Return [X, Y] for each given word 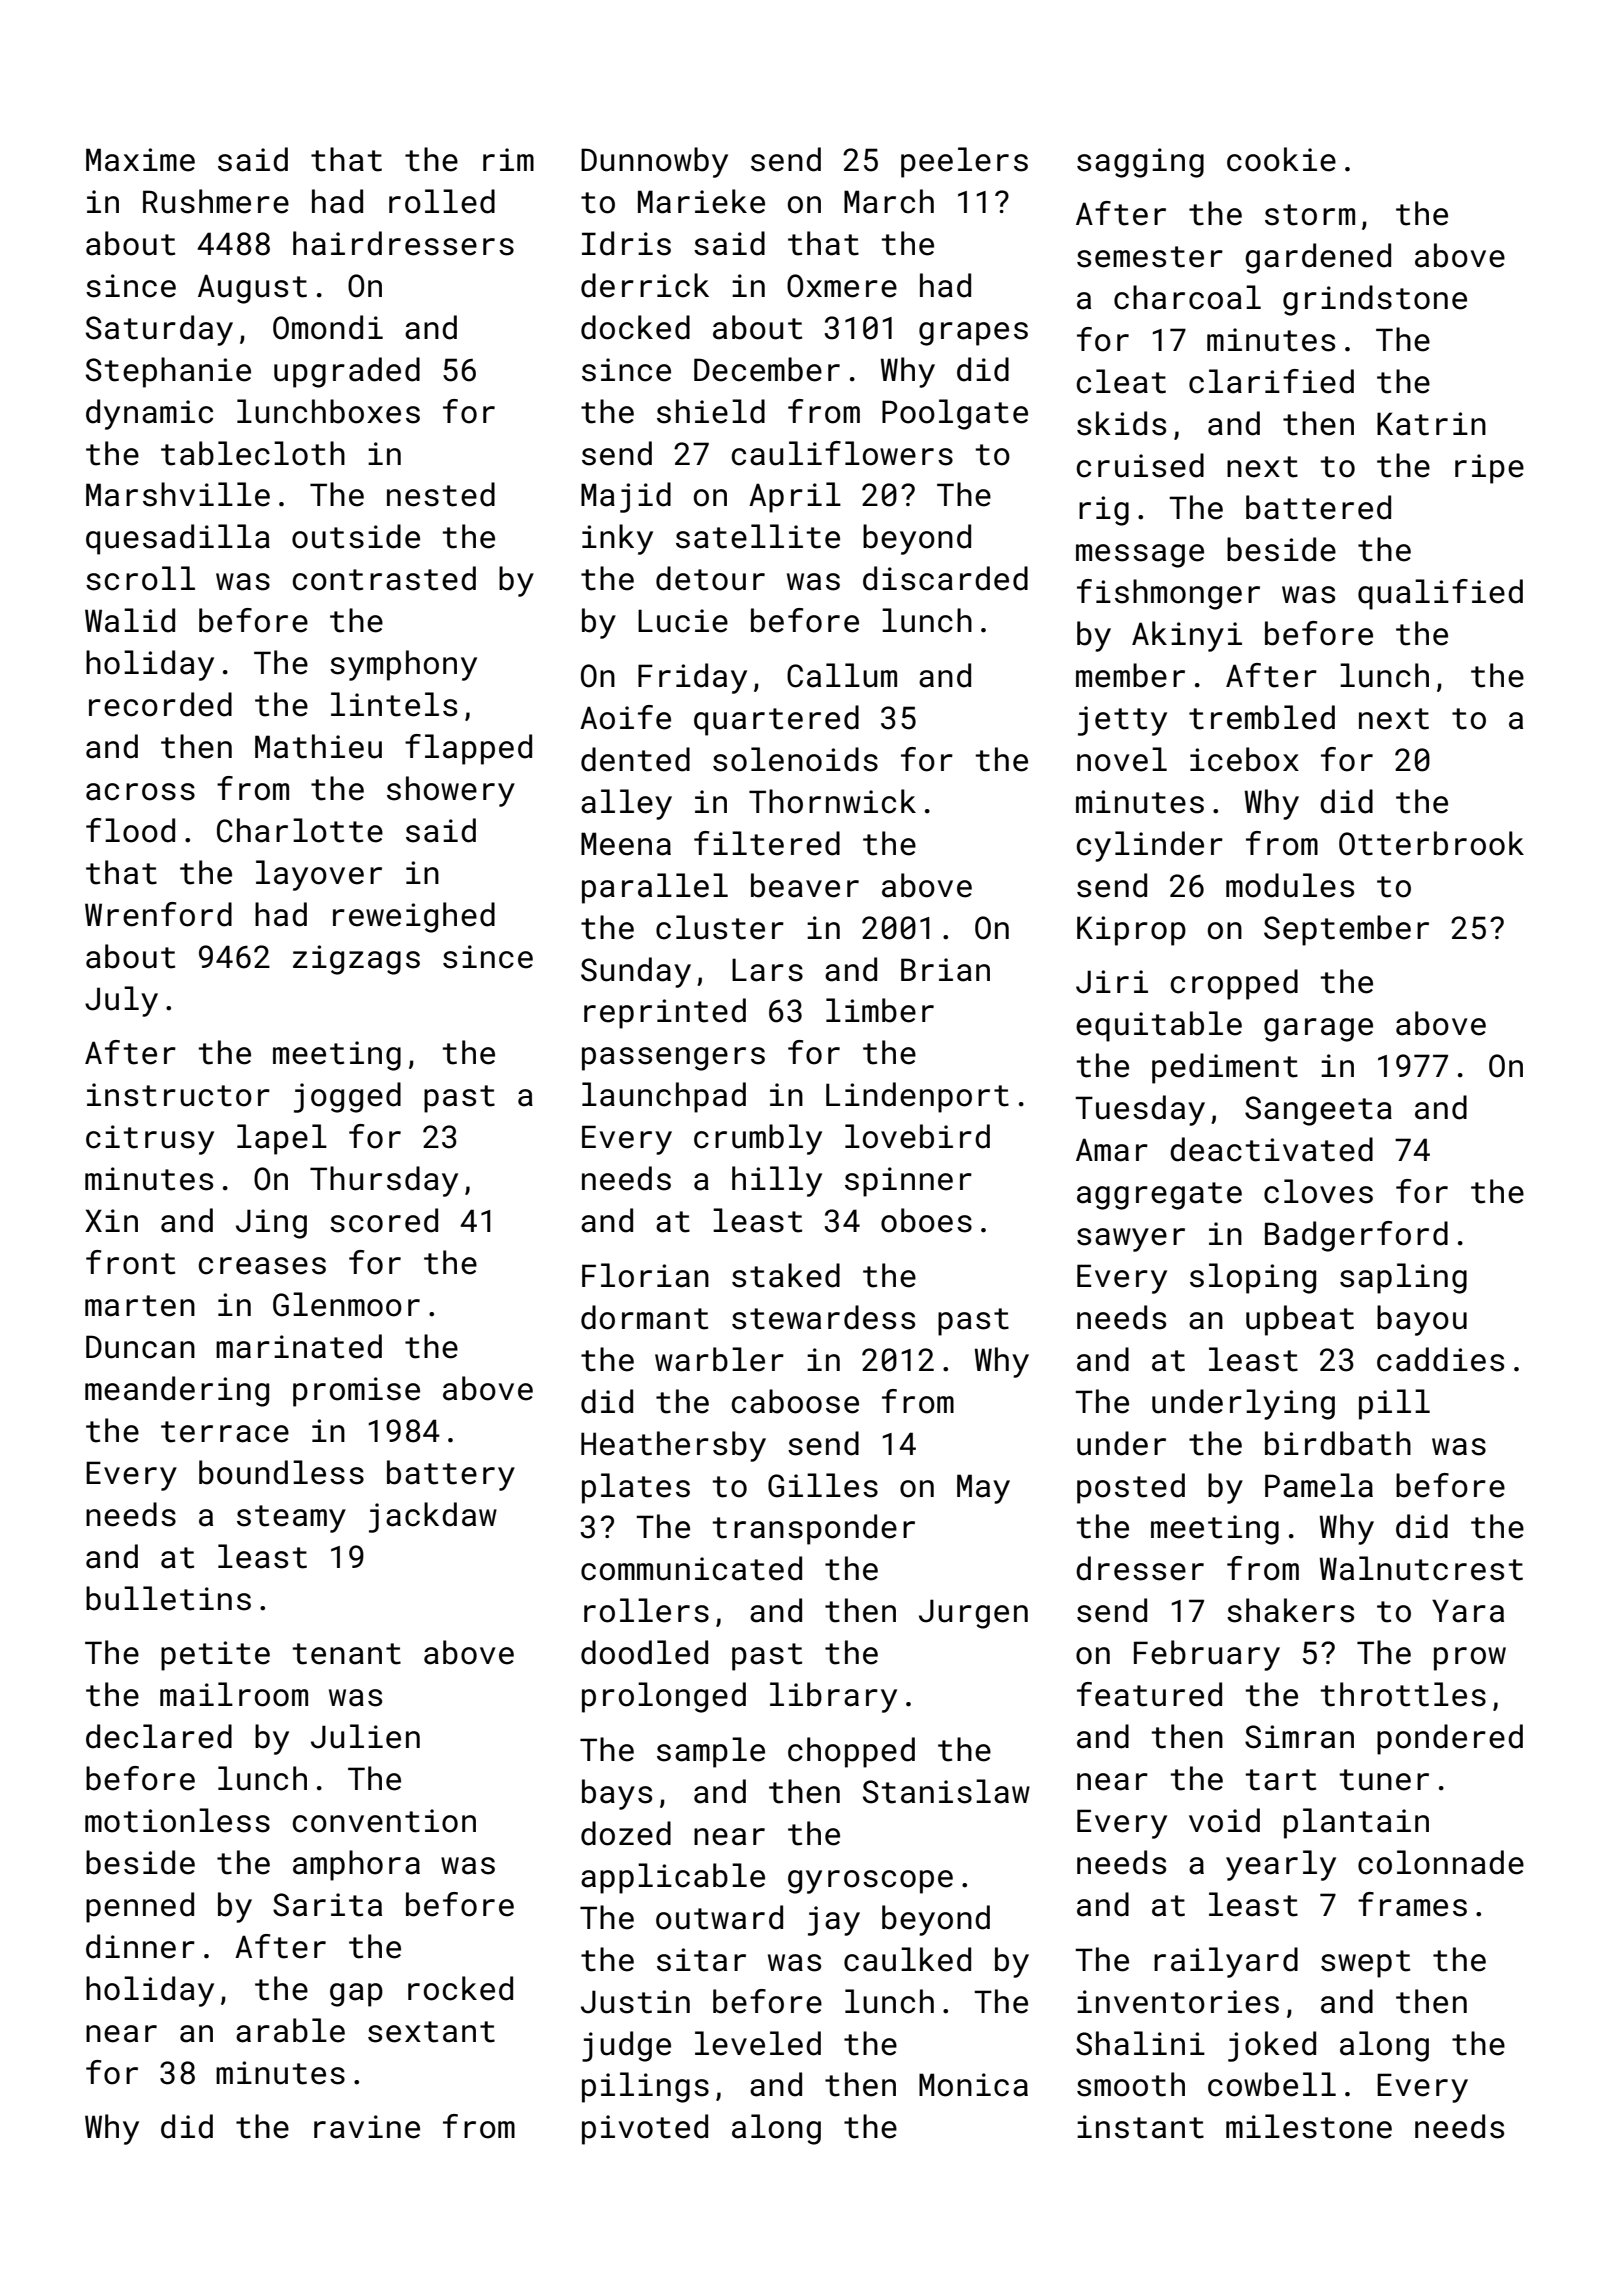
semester [1150, 257]
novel [1122, 759]
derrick [645, 285]
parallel [655, 888]
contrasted [384, 578]
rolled [442, 201]
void [1224, 1820]
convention [384, 1821]
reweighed [414, 917]
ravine [367, 2127]
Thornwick [832, 801]
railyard [1226, 1962]
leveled [758, 2043]
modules [1290, 885]
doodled [644, 1652]
